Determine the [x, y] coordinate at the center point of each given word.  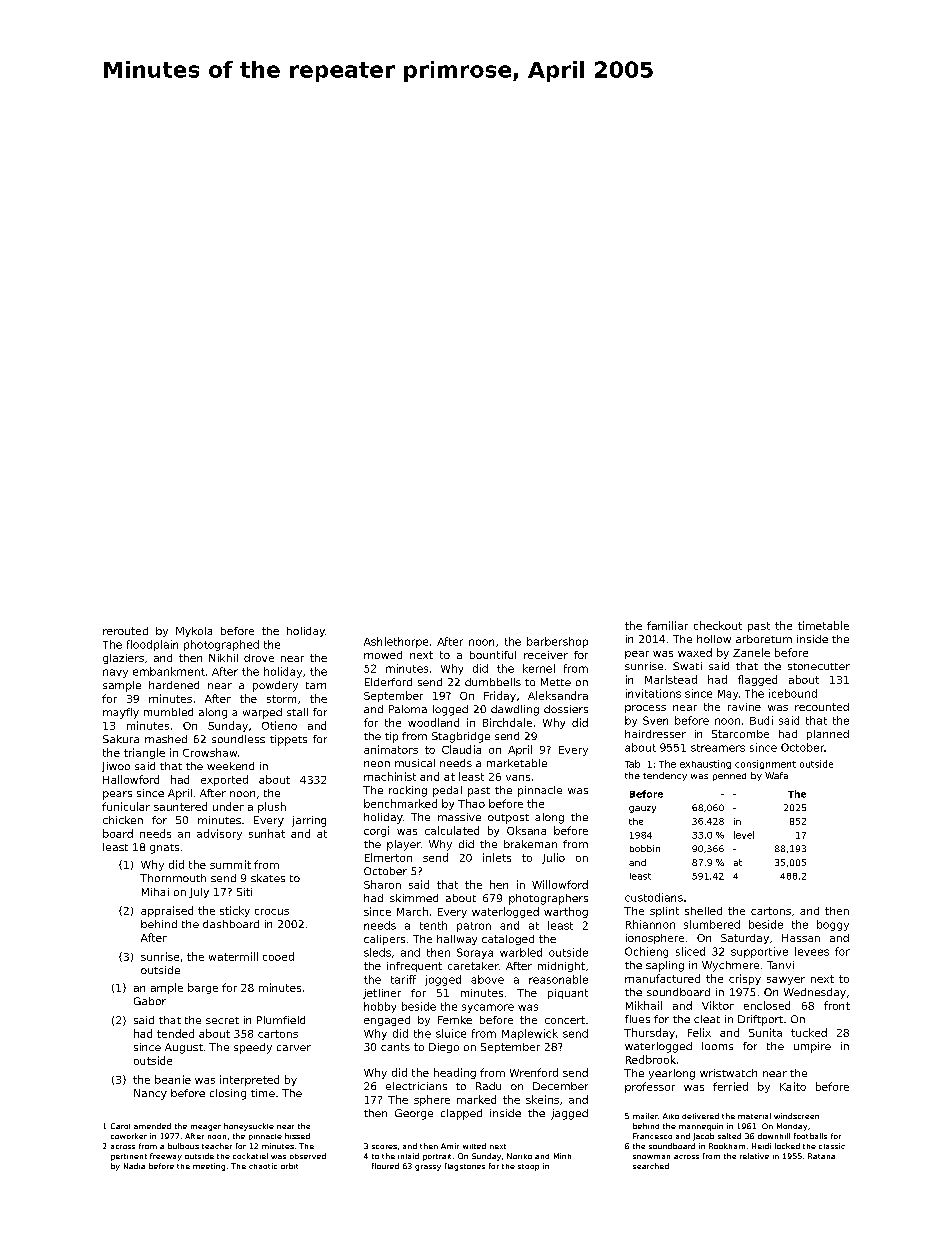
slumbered [712, 924]
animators [391, 749]
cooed [278, 956]
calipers [384, 940]
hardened [174, 685]
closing [228, 1094]
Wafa [776, 775]
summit [230, 864]
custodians [654, 897]
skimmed [414, 898]
